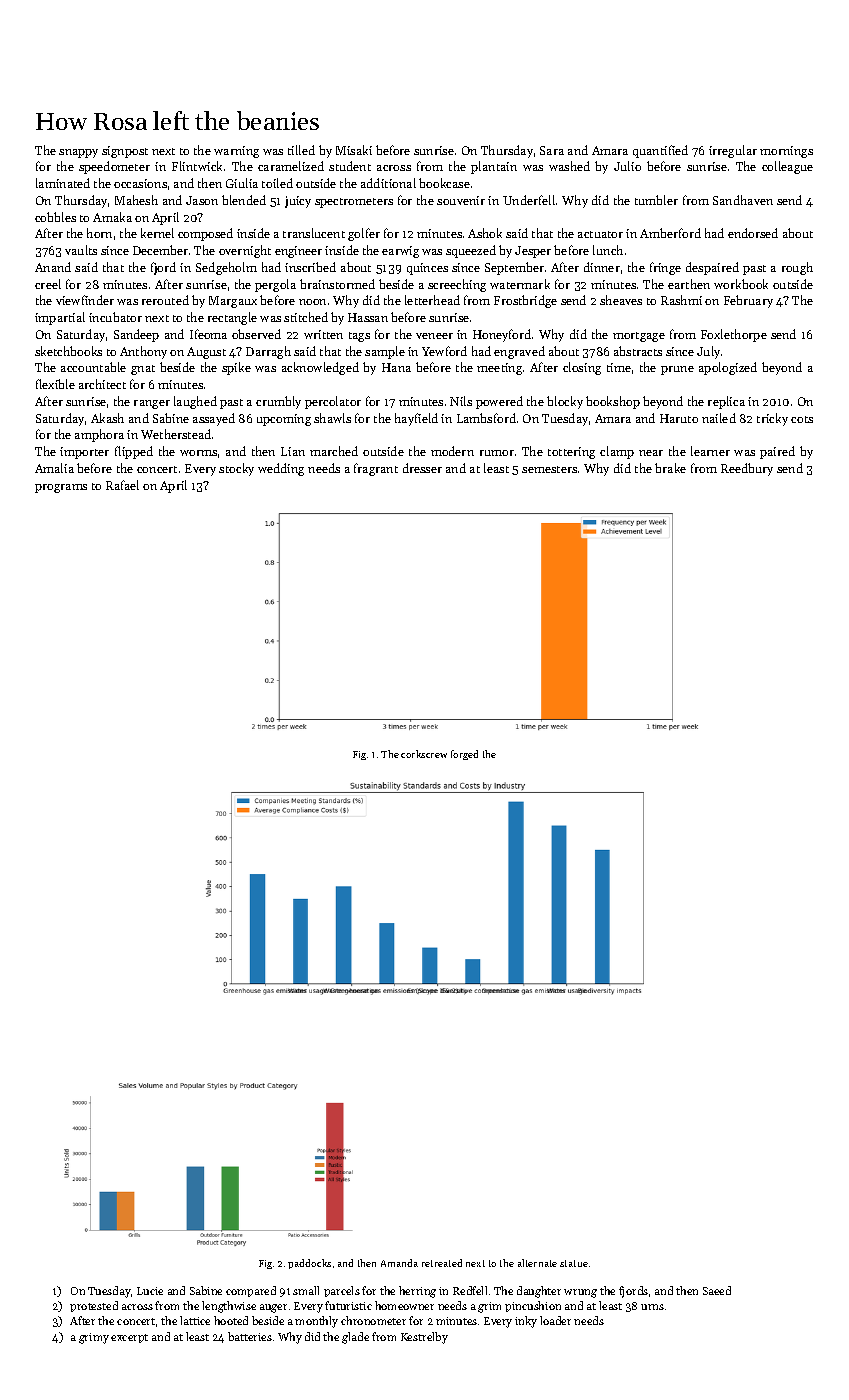 The height and width of the screenshot is (1400, 849). What do you see at coordinates (333, 402) in the screenshot?
I see `percolator` at bounding box center [333, 402].
